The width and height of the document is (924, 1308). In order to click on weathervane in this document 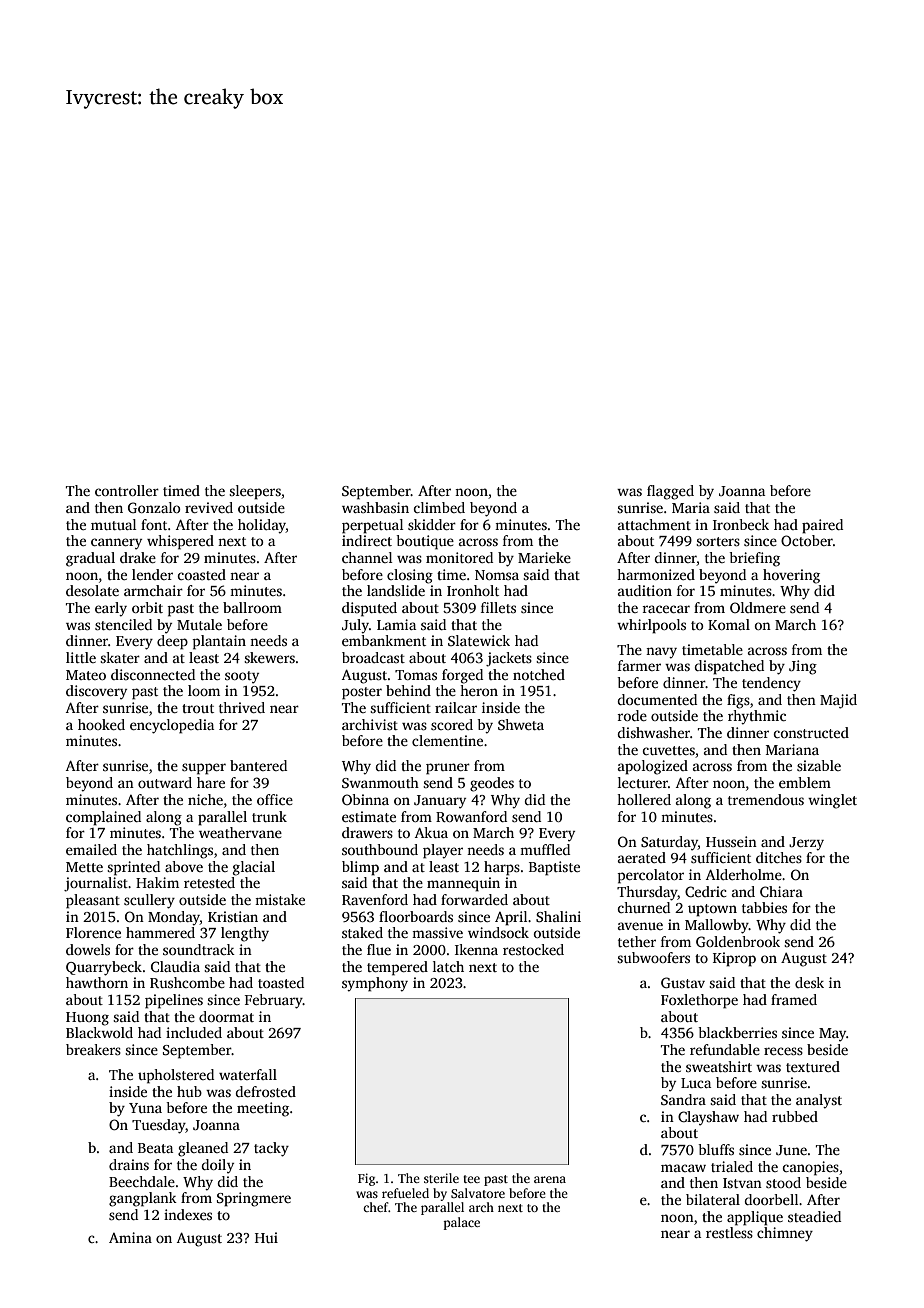, I will do `click(240, 832)`.
